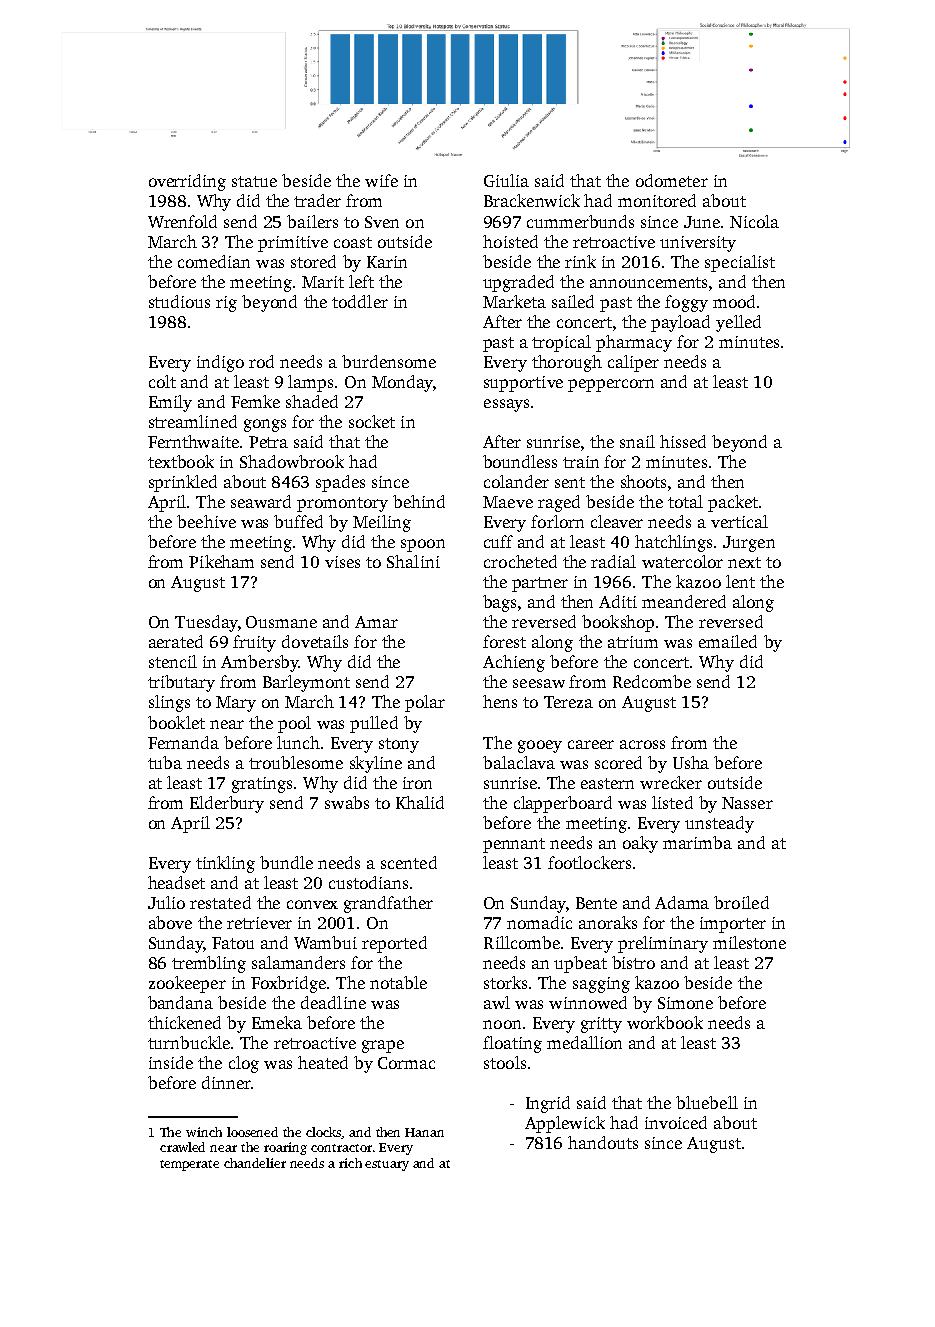  Describe the element at coordinates (633, 642) in the page. I see `atrium` at that location.
